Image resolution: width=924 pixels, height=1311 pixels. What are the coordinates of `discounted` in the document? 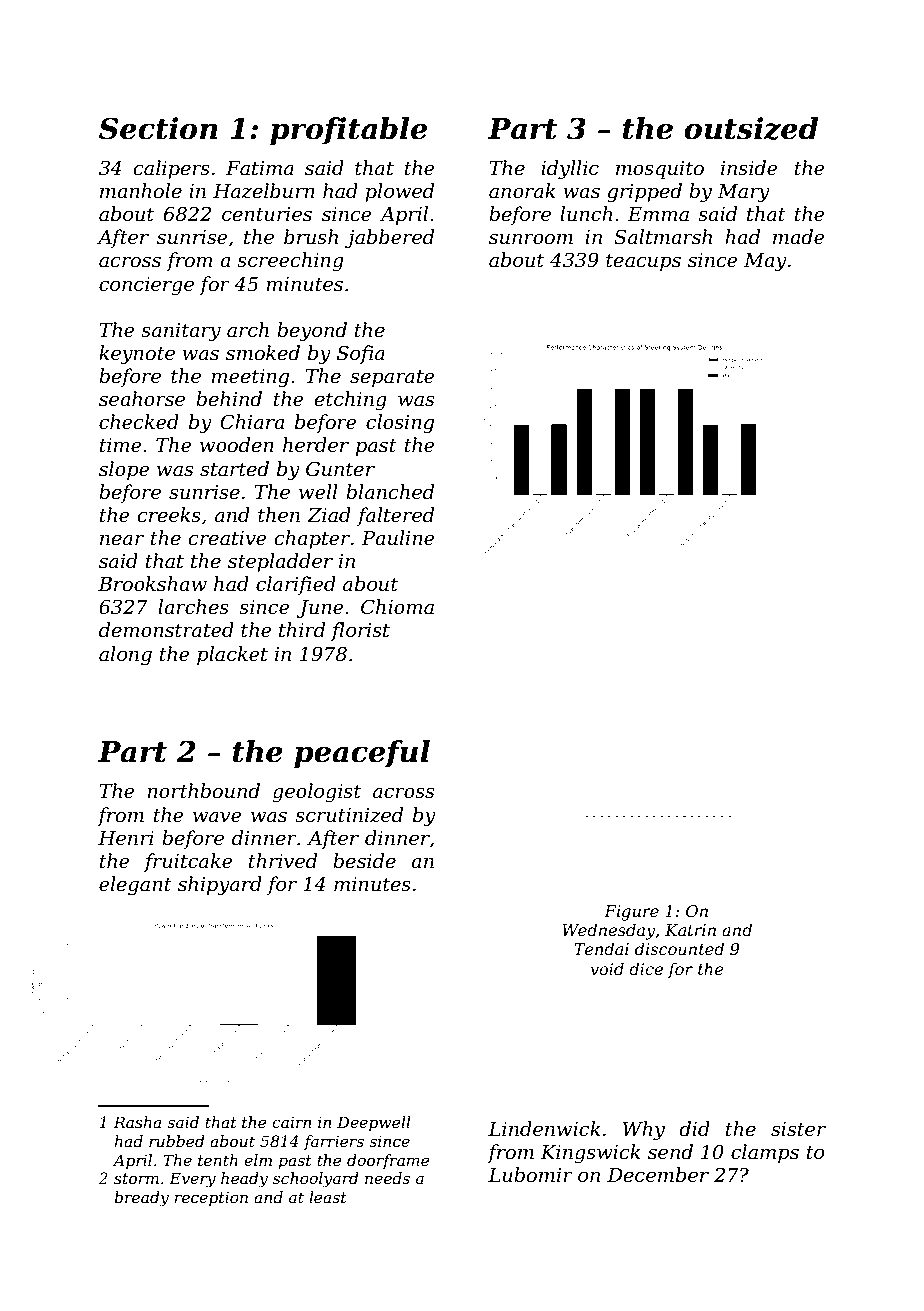 It's located at (679, 948).
